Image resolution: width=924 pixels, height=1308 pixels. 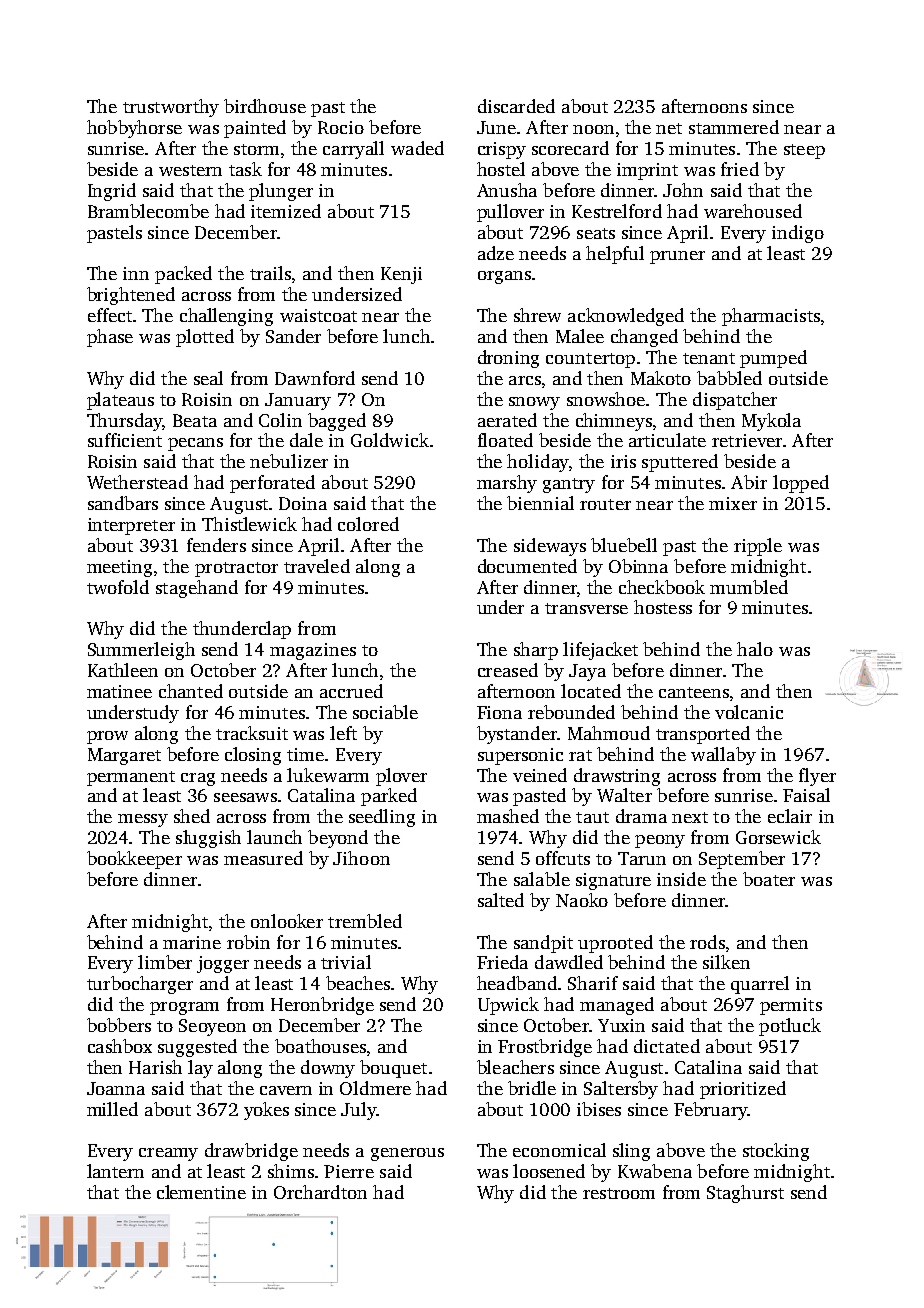 What do you see at coordinates (516, 106) in the screenshot?
I see `discarded` at bounding box center [516, 106].
